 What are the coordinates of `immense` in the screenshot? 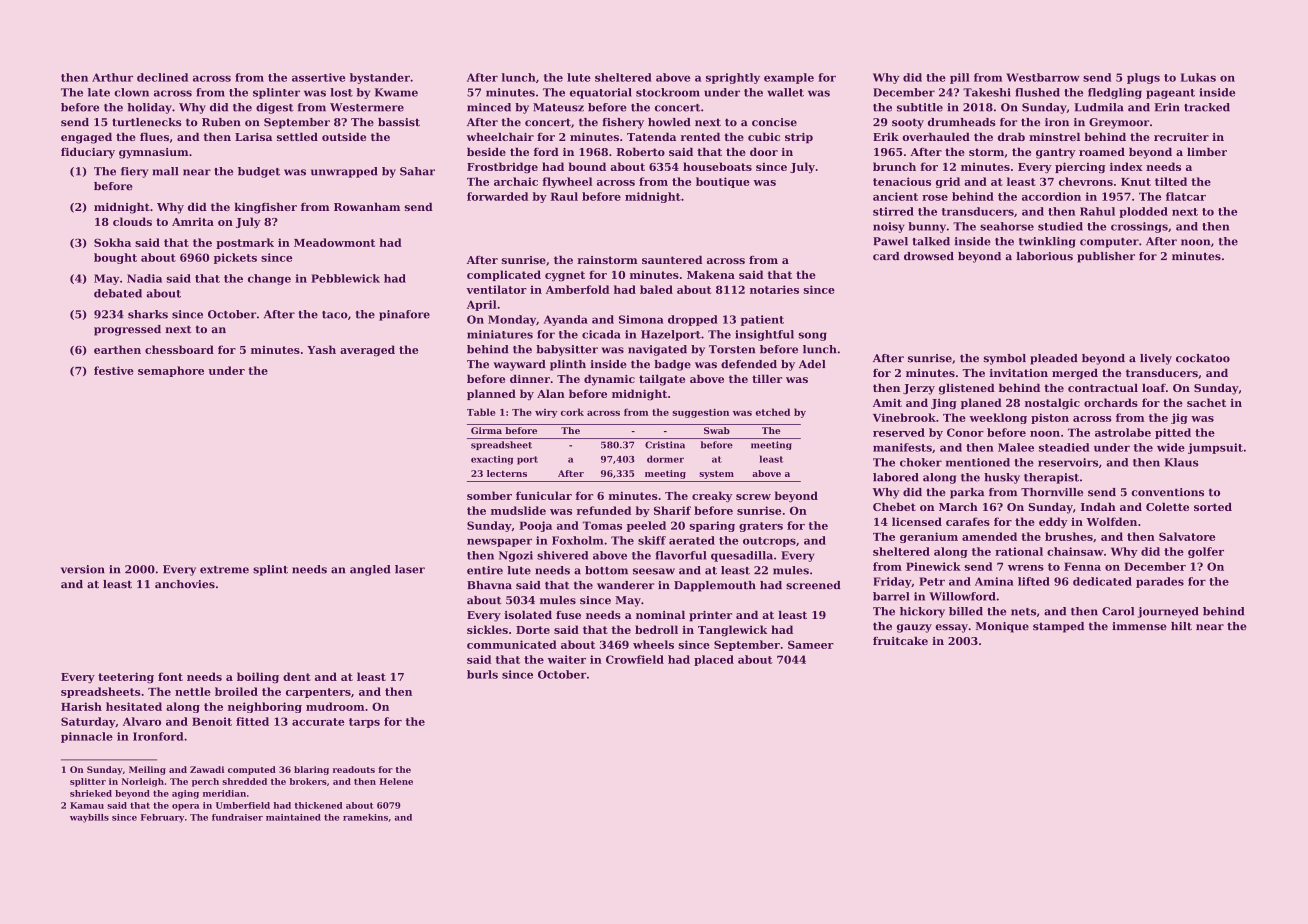 It's located at (1139, 626).
